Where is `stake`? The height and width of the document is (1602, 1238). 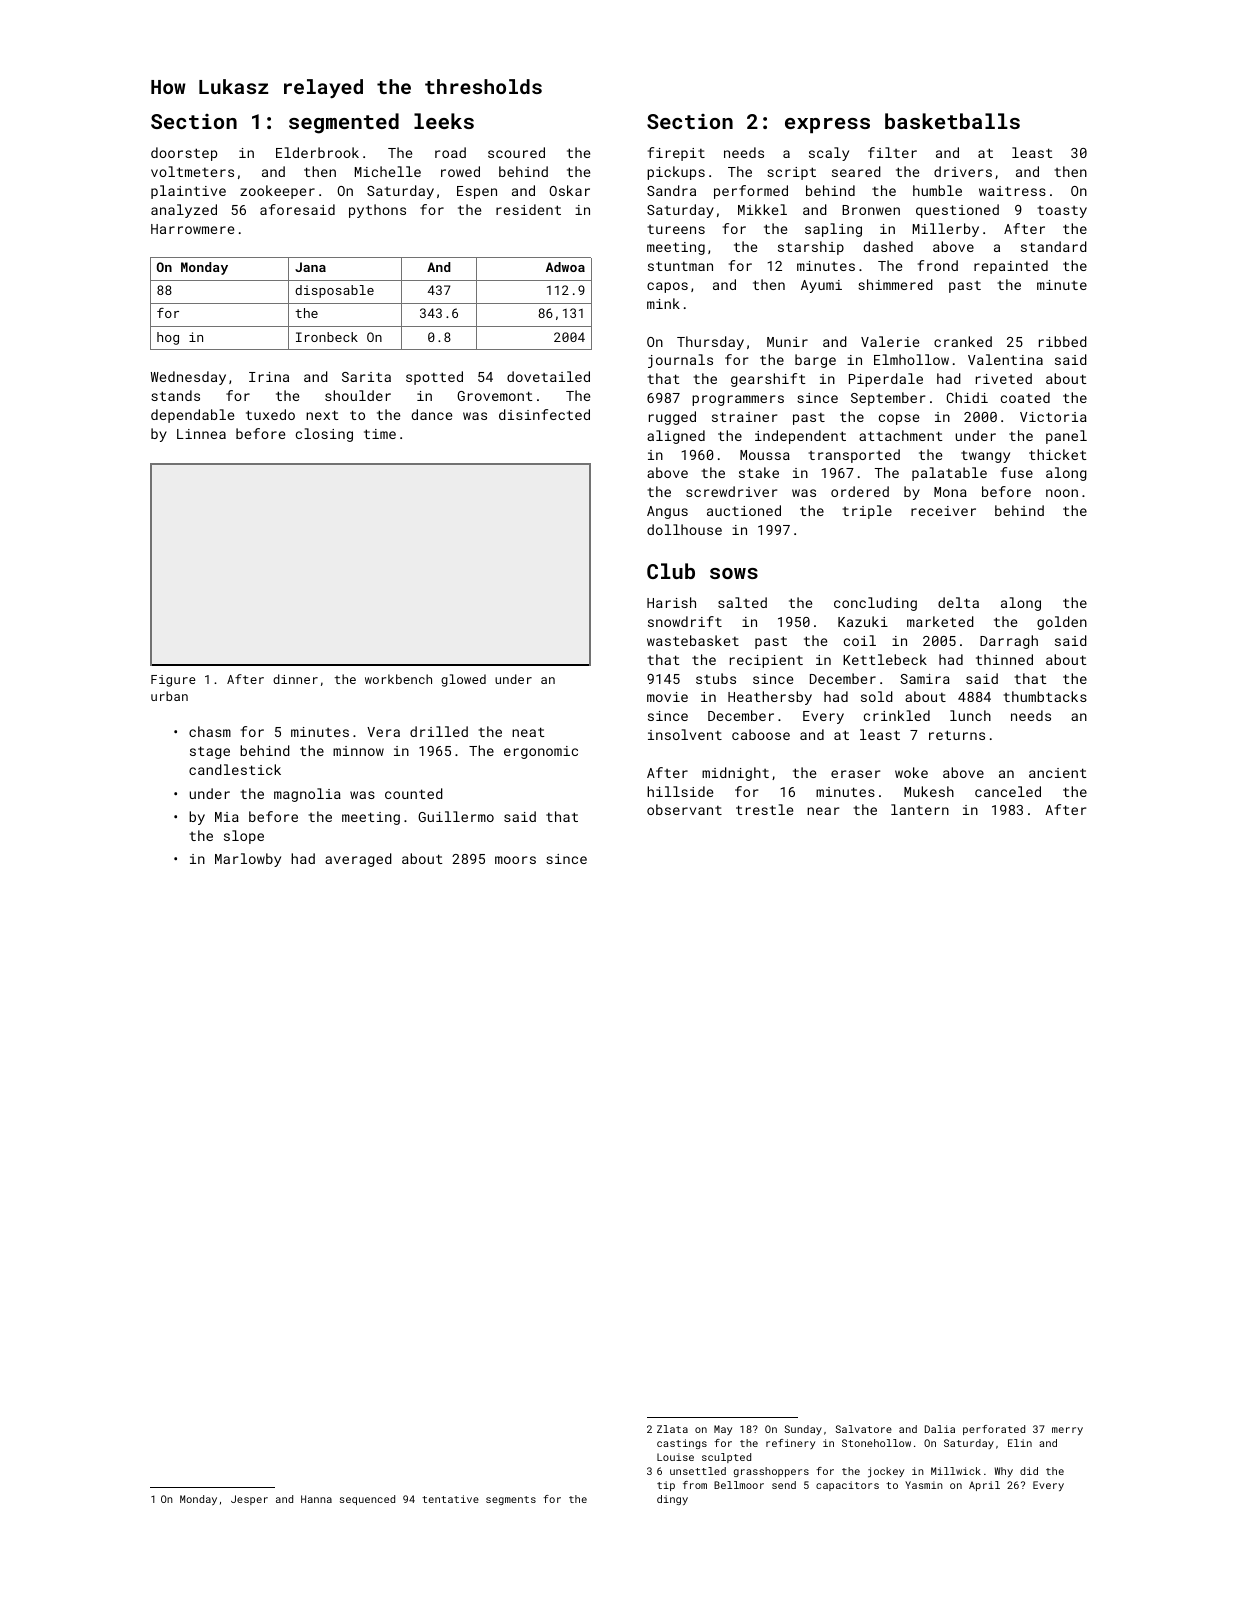
stake is located at coordinates (759, 472).
